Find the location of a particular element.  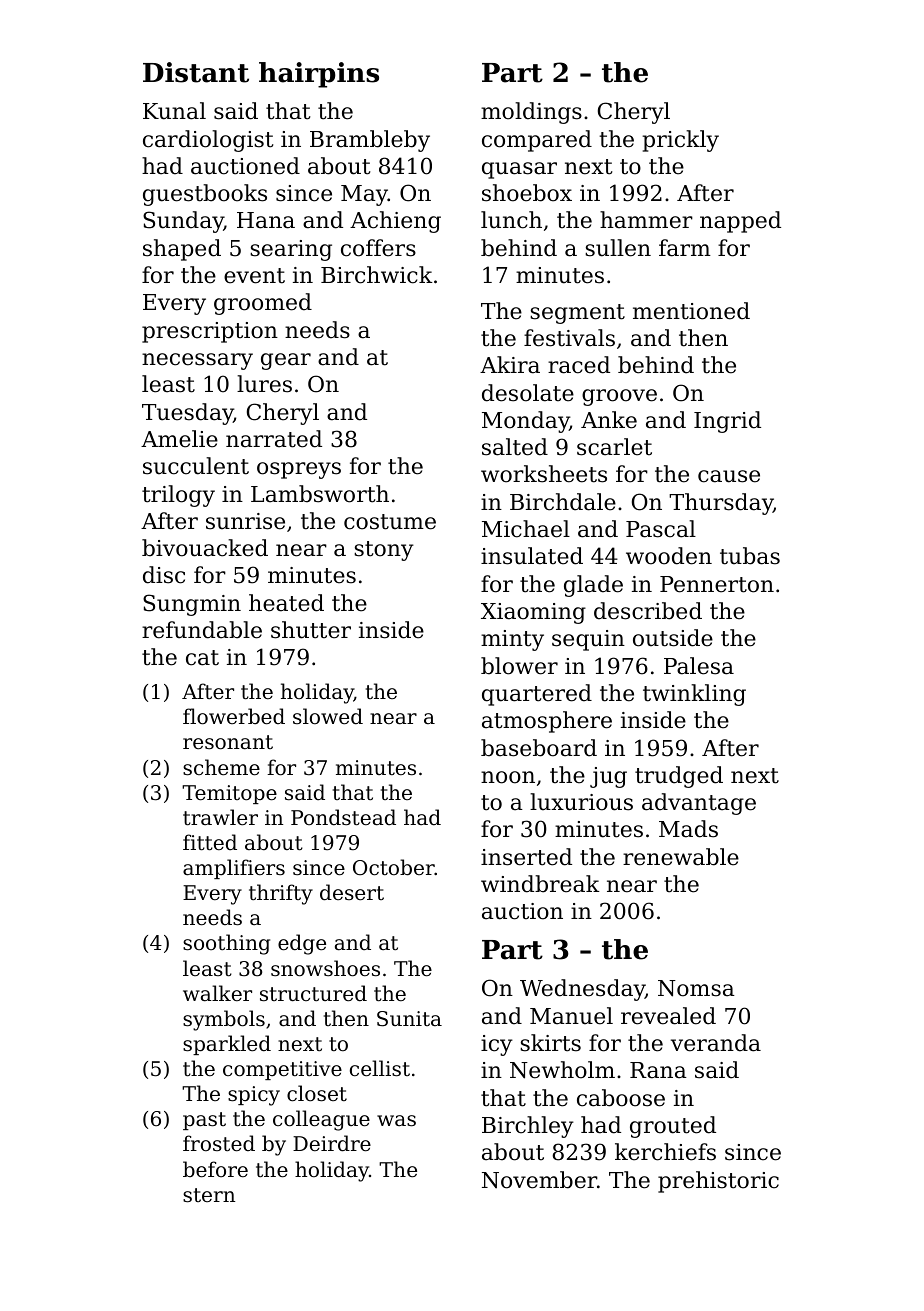

stern is located at coordinates (209, 1195).
